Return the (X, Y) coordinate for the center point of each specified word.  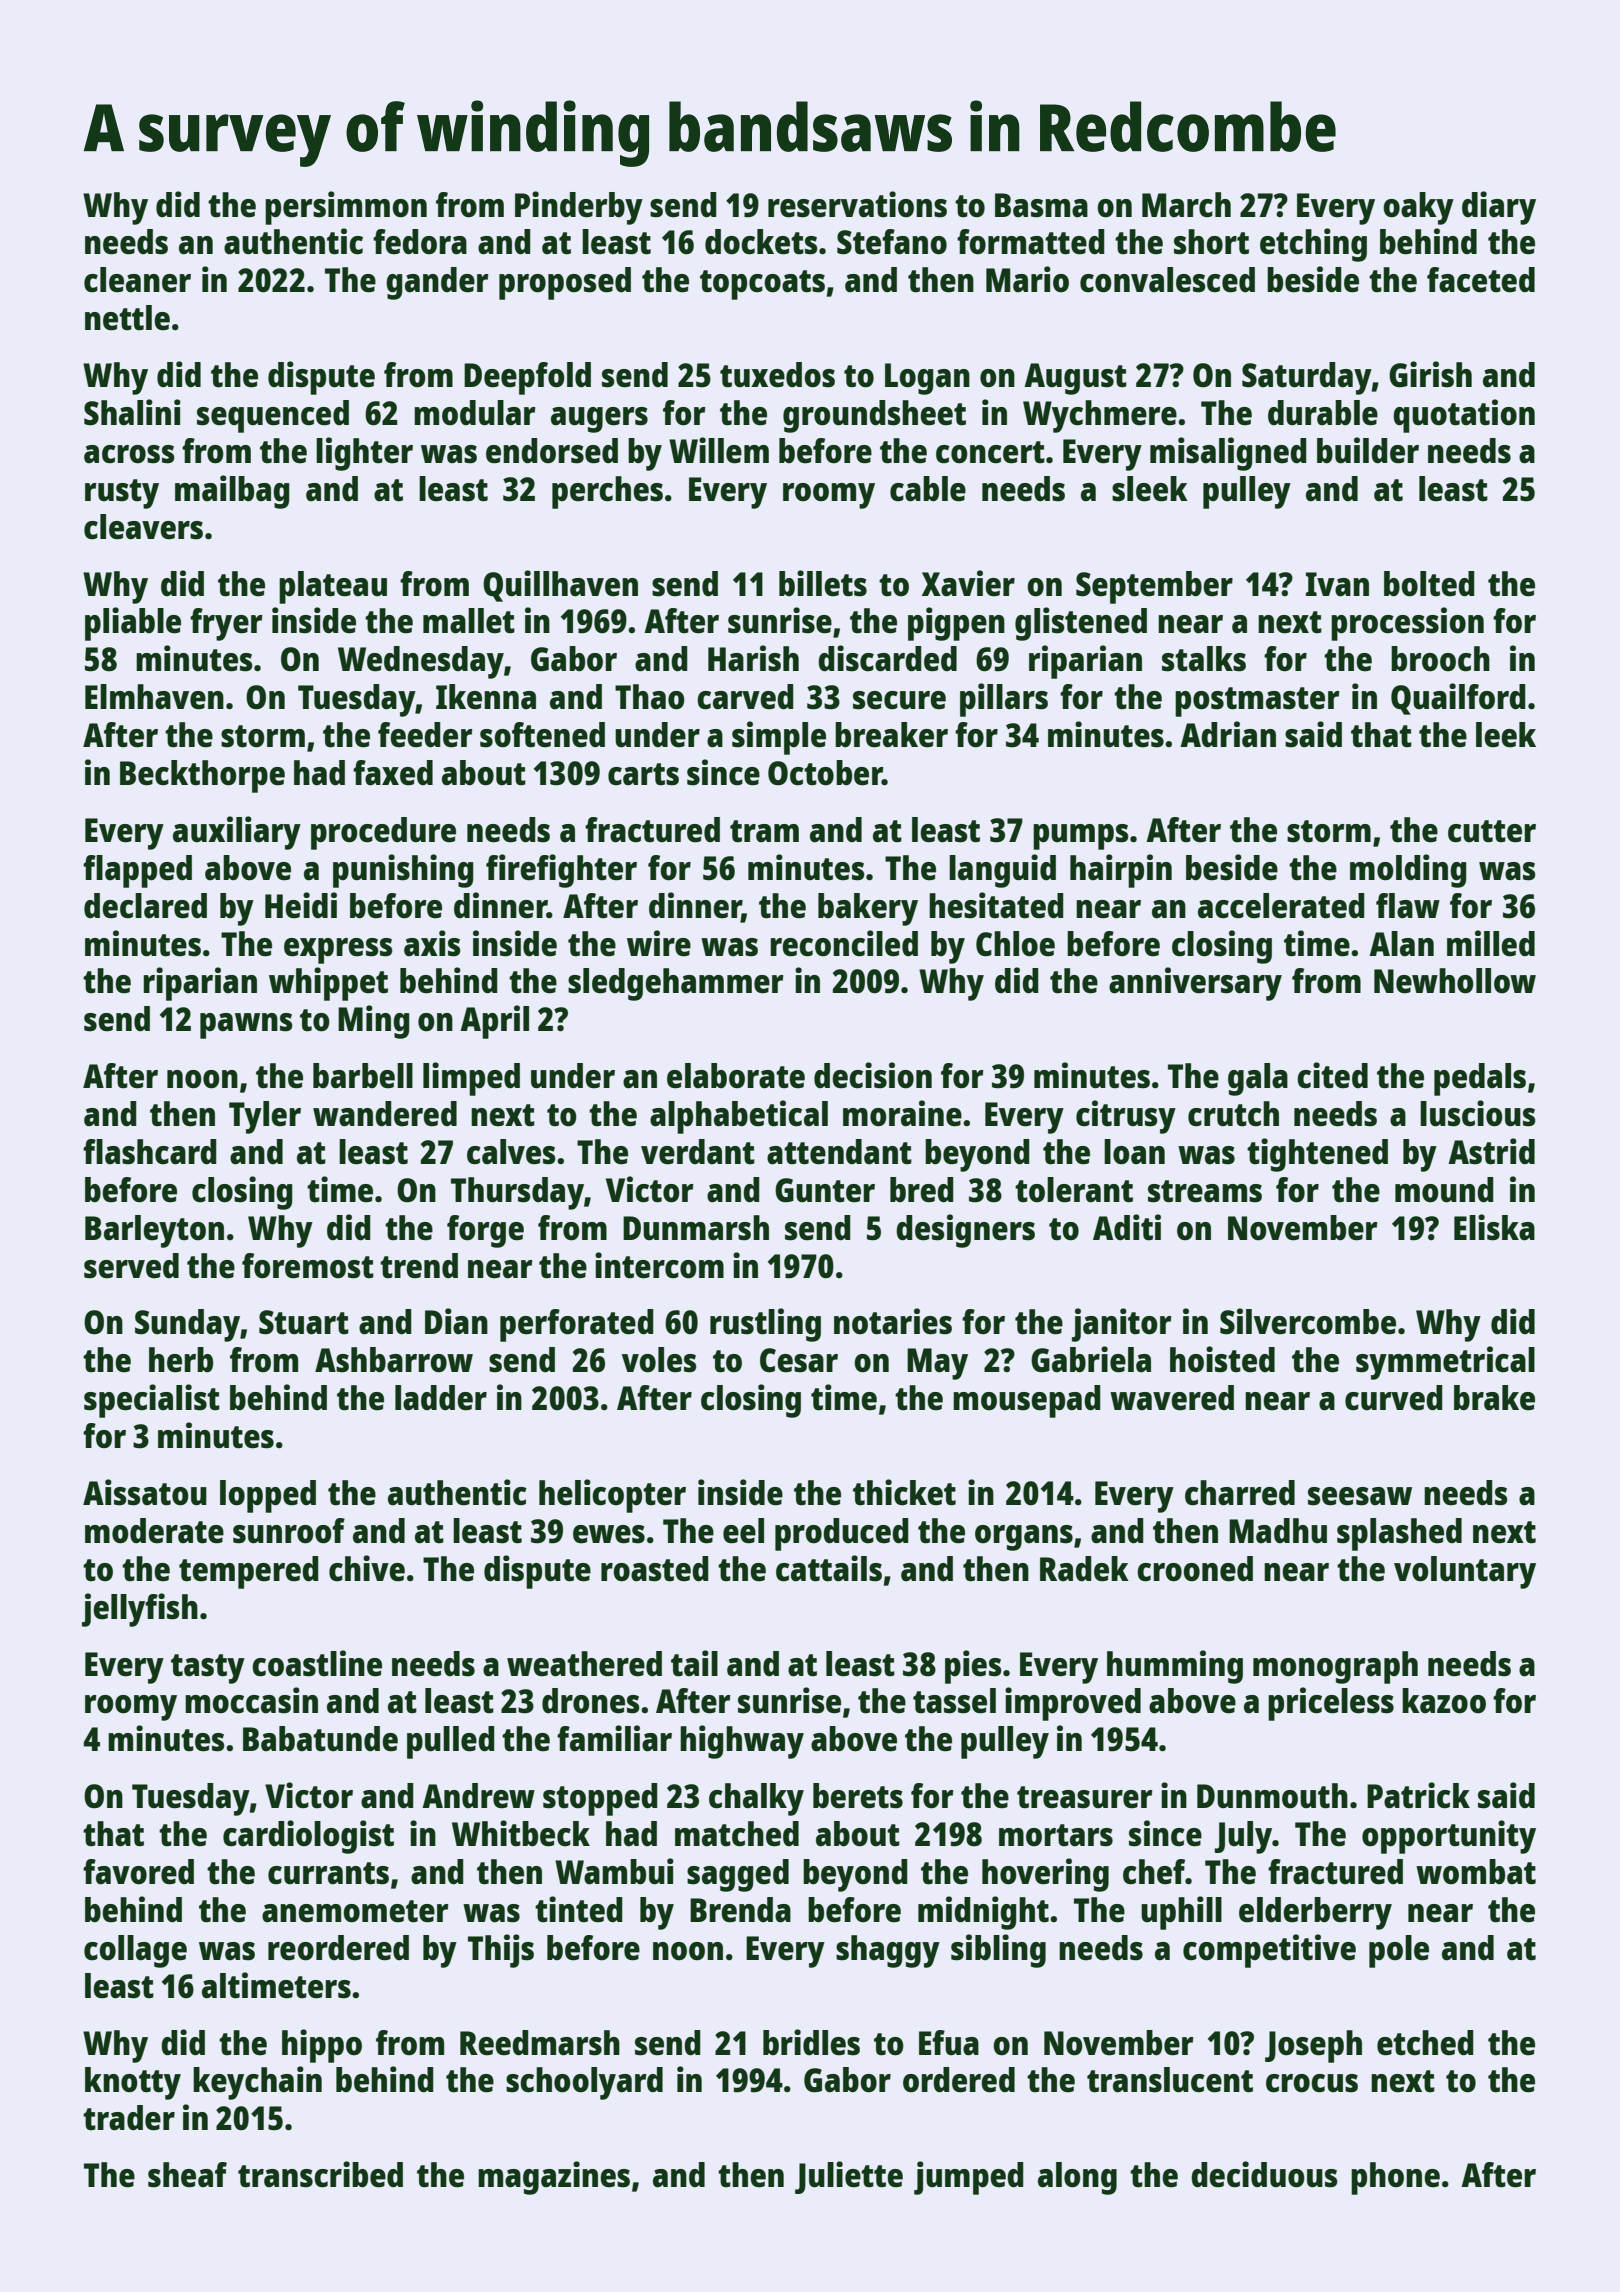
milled (1491, 943)
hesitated (996, 905)
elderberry (1315, 1913)
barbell (363, 1076)
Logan (927, 379)
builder (1368, 450)
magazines (554, 2178)
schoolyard (584, 2083)
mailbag (232, 492)
